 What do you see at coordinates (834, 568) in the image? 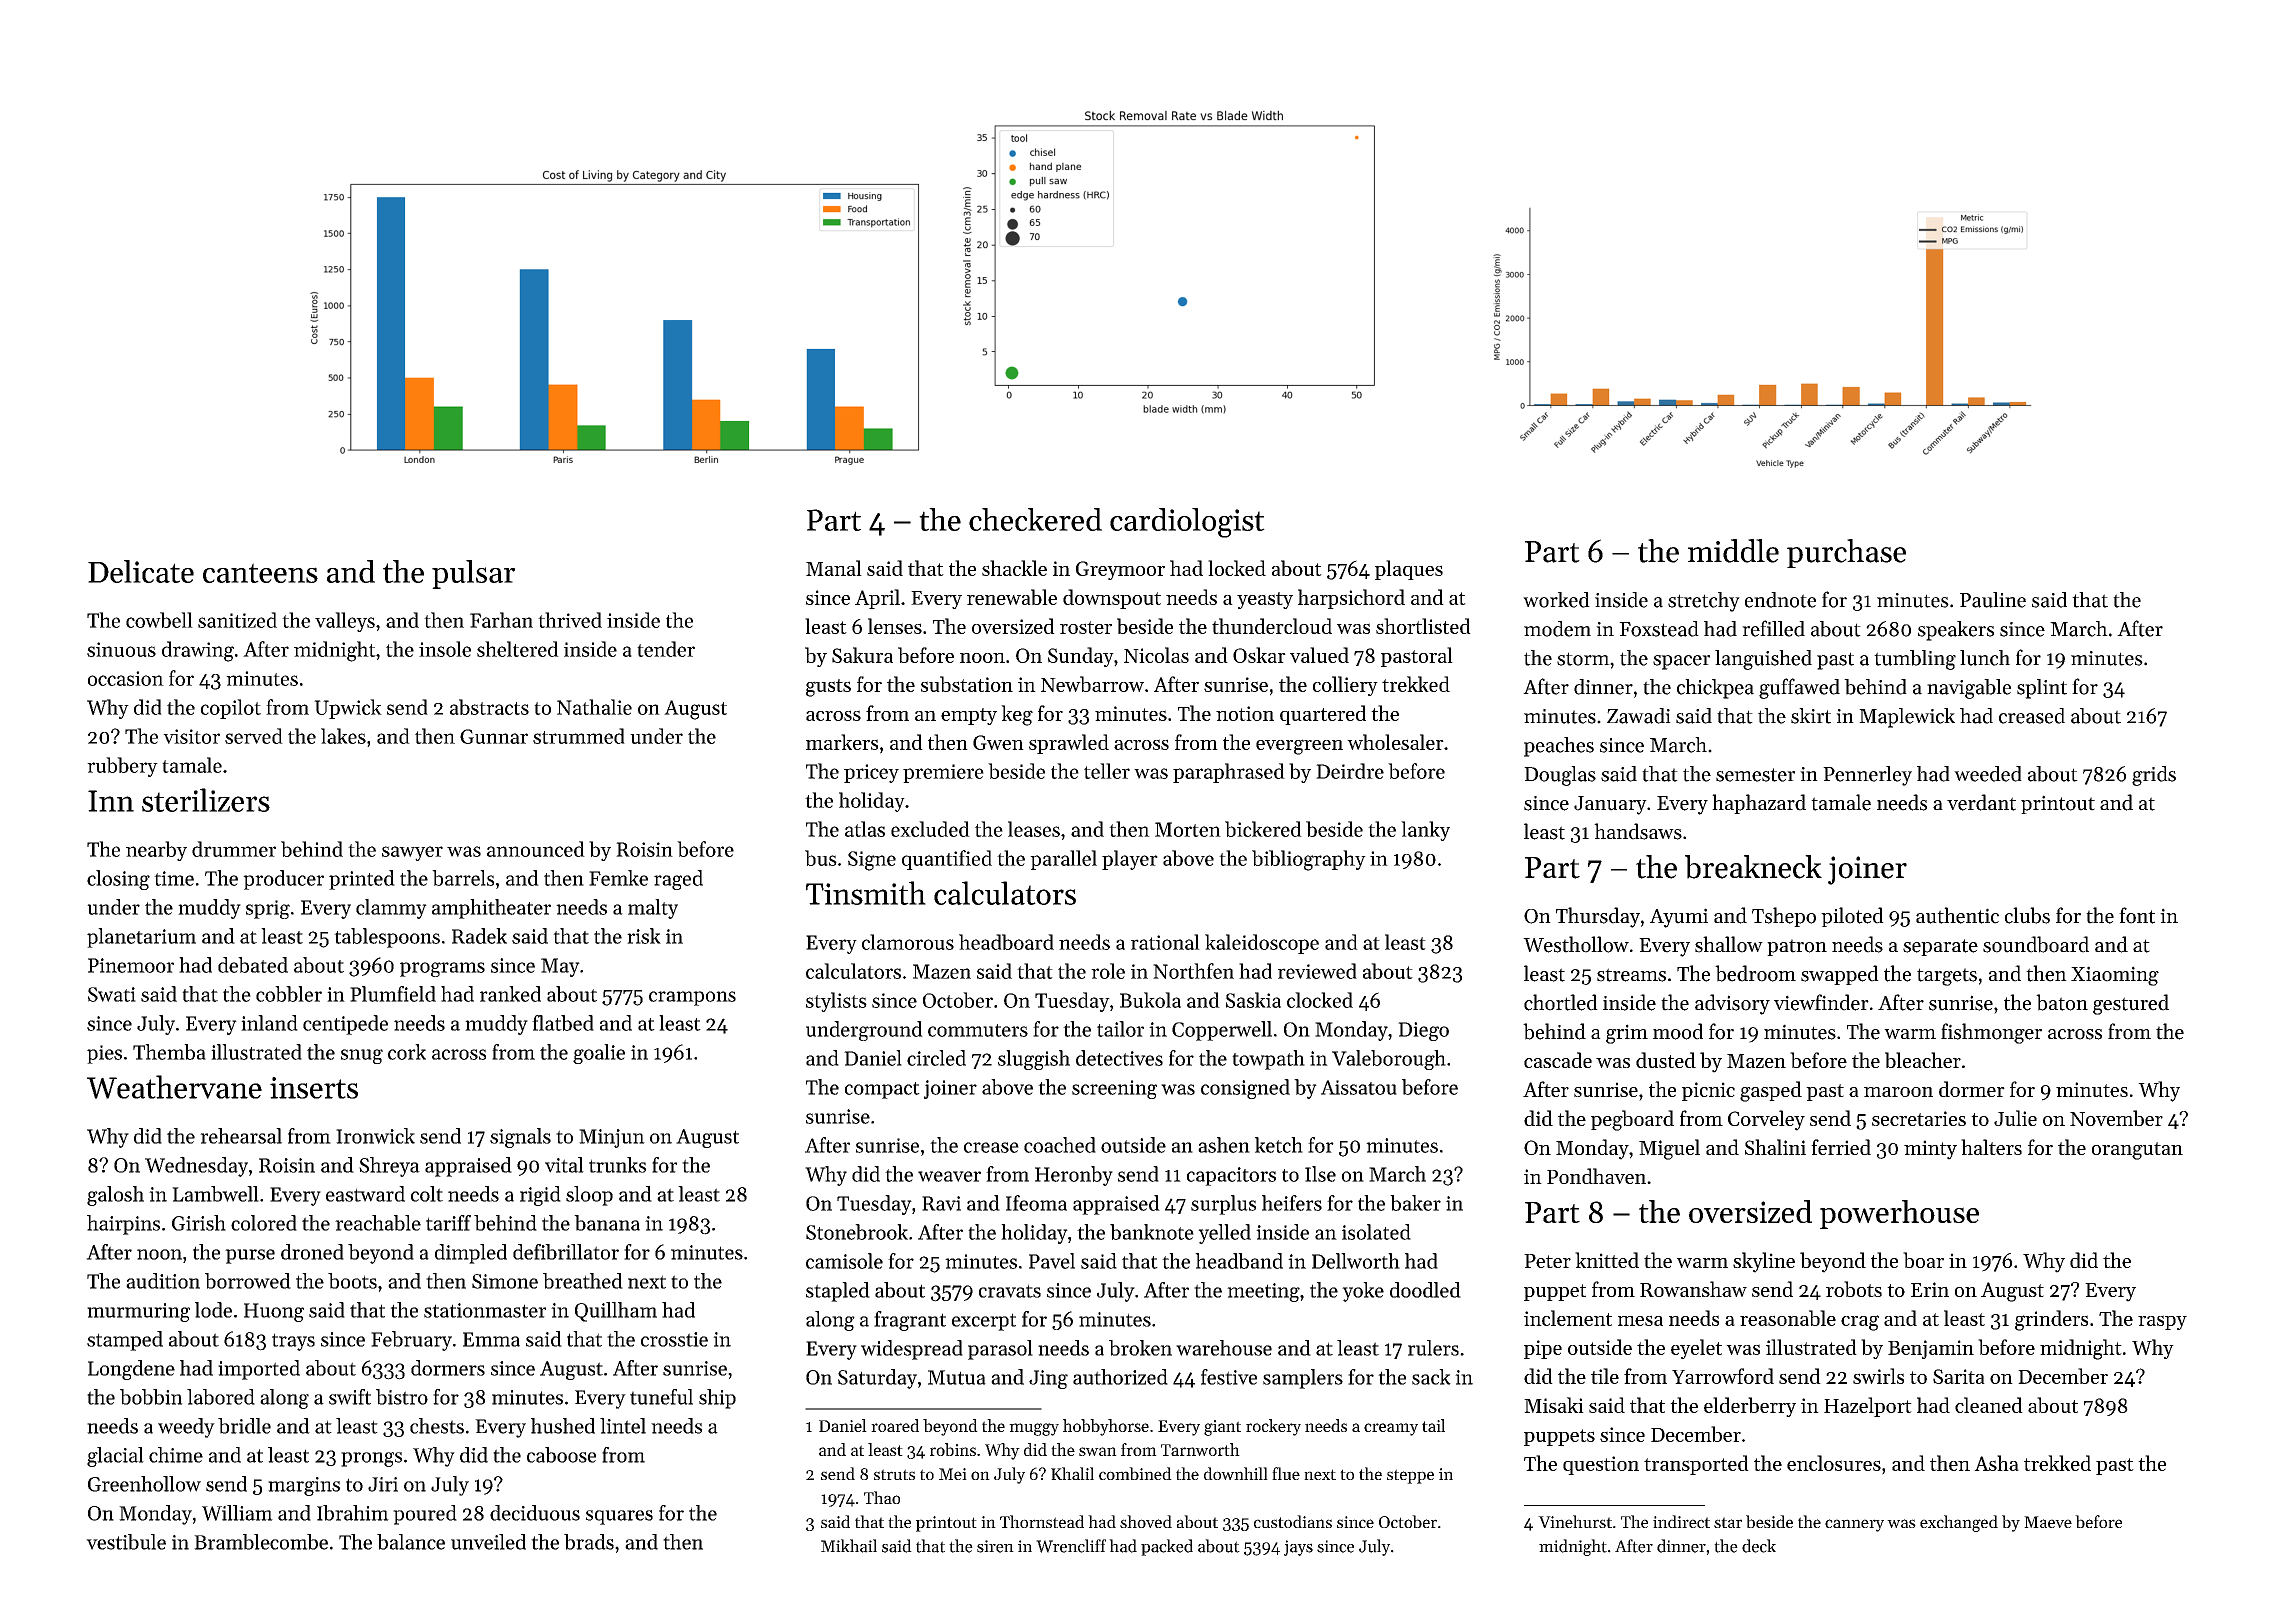
I see `Manal` at bounding box center [834, 568].
